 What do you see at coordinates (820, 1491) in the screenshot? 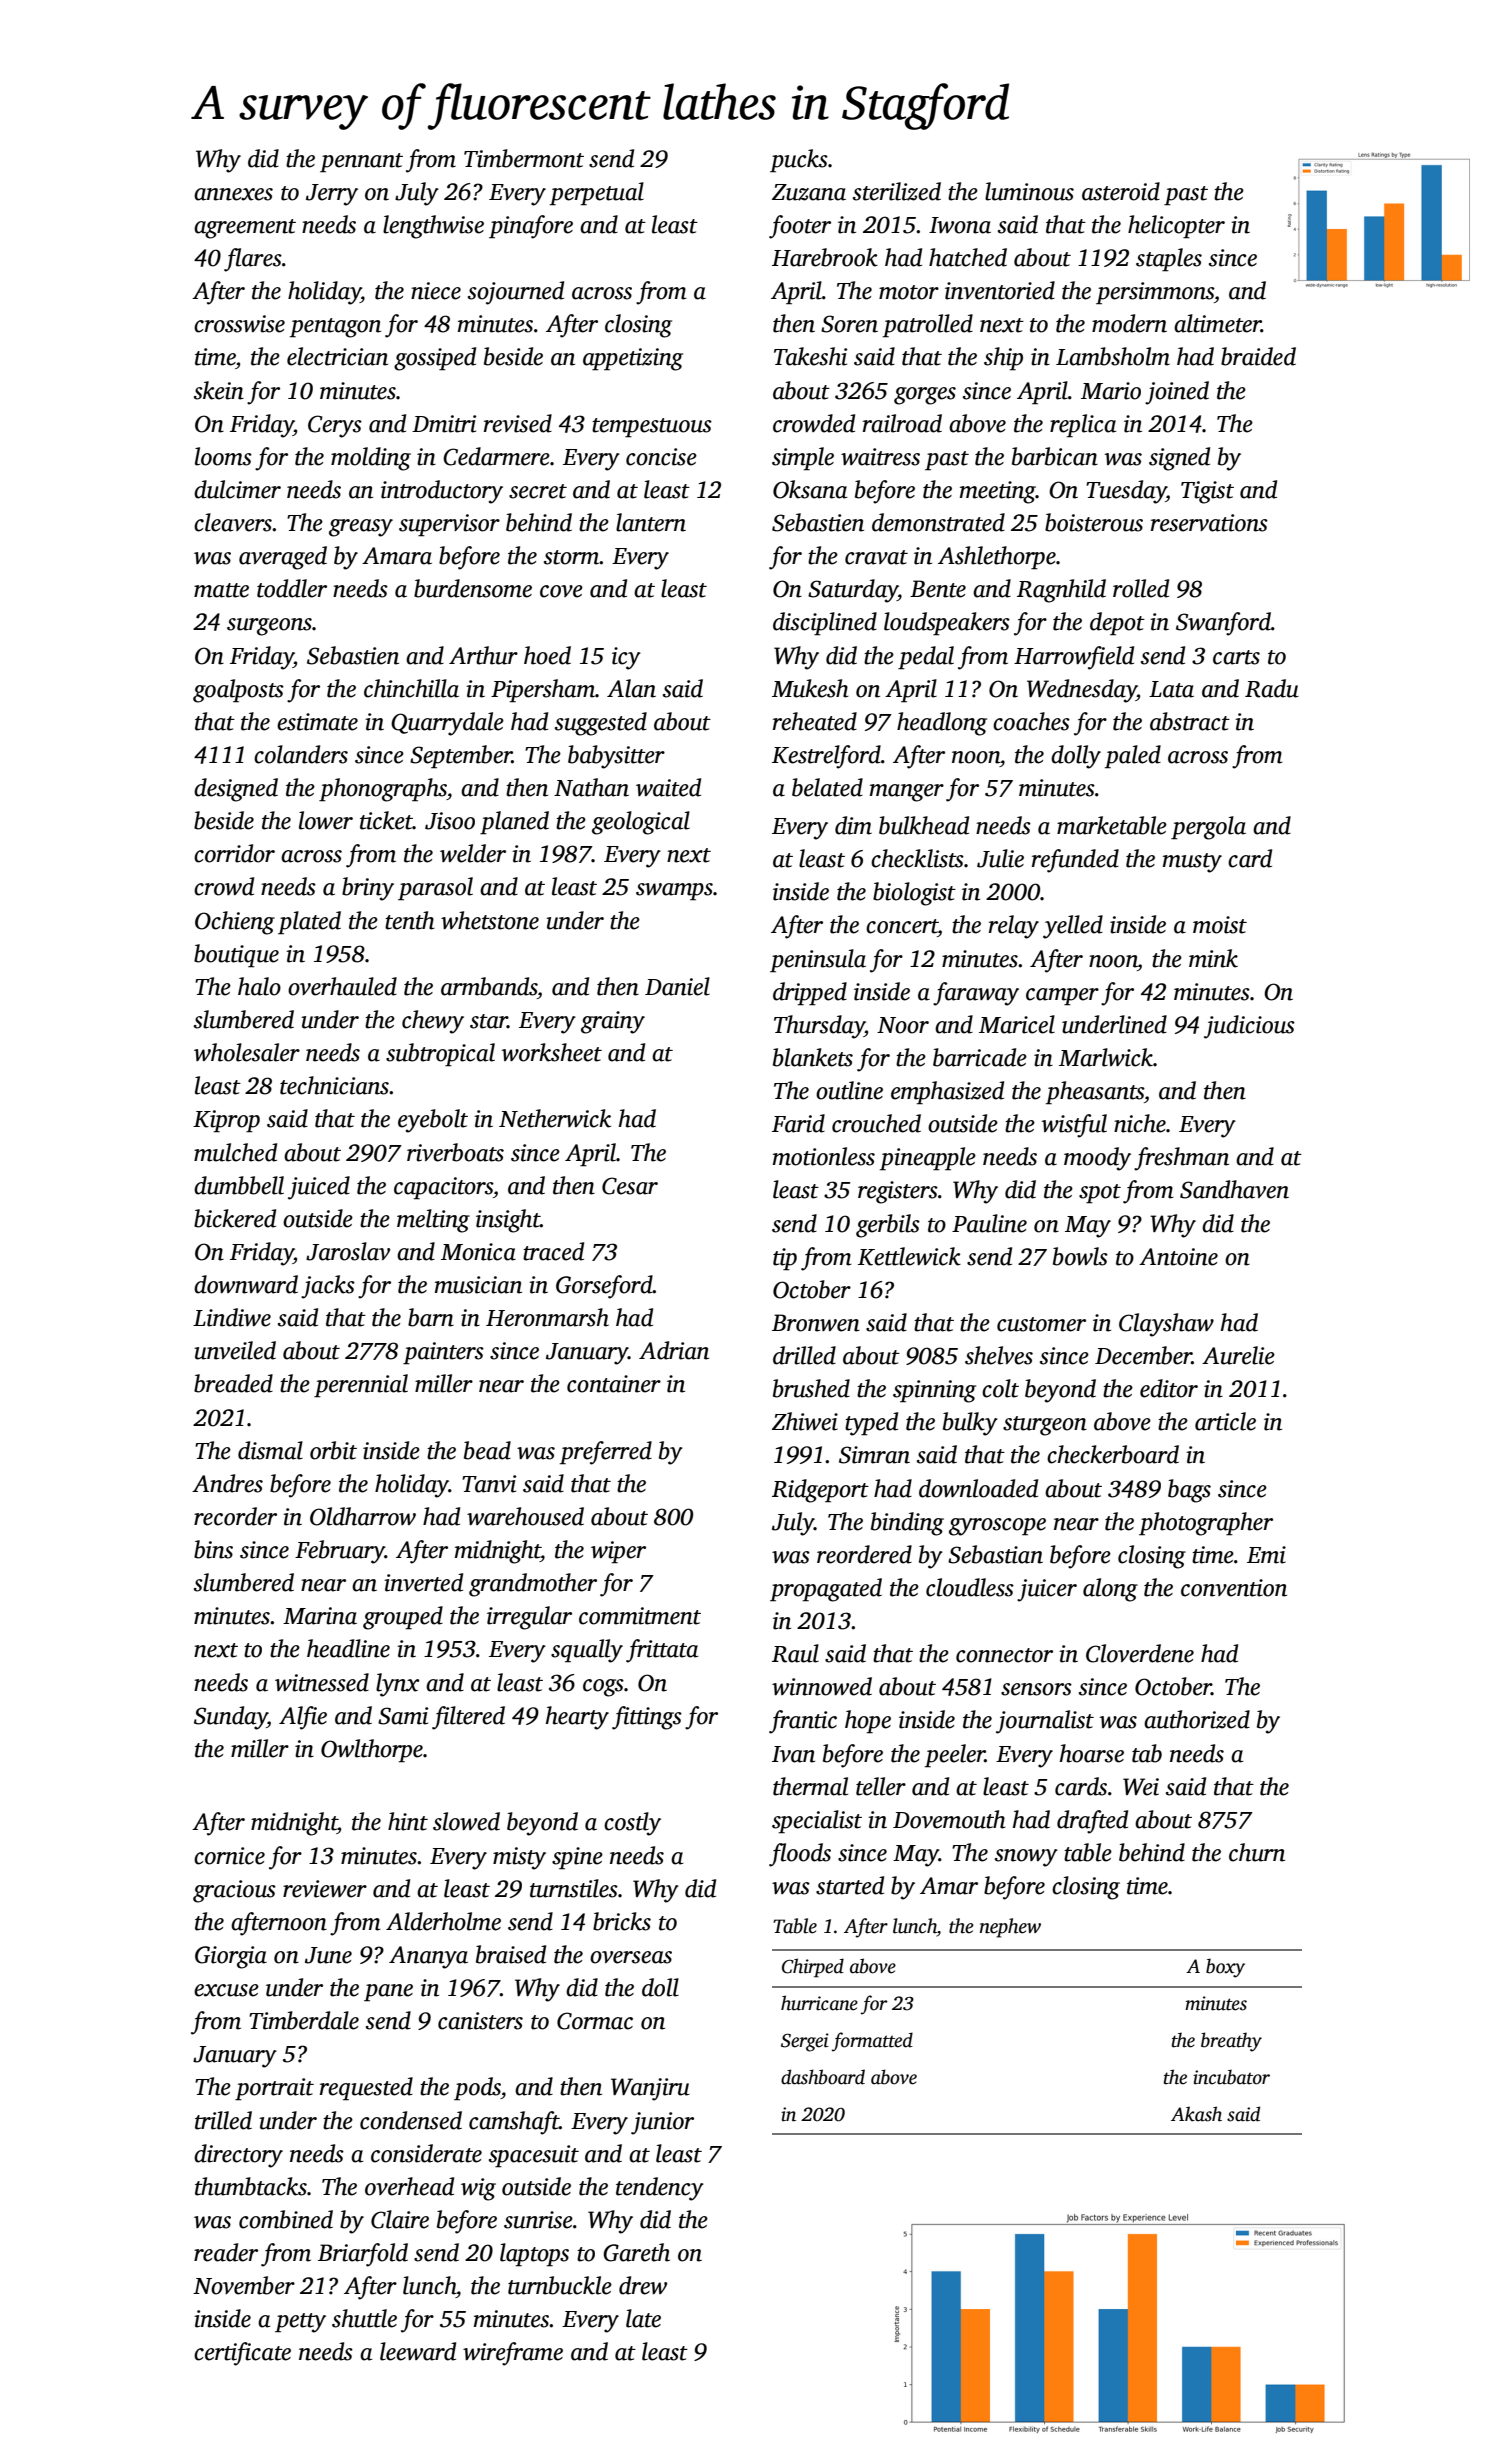
I see `Ridgeport` at bounding box center [820, 1491].
